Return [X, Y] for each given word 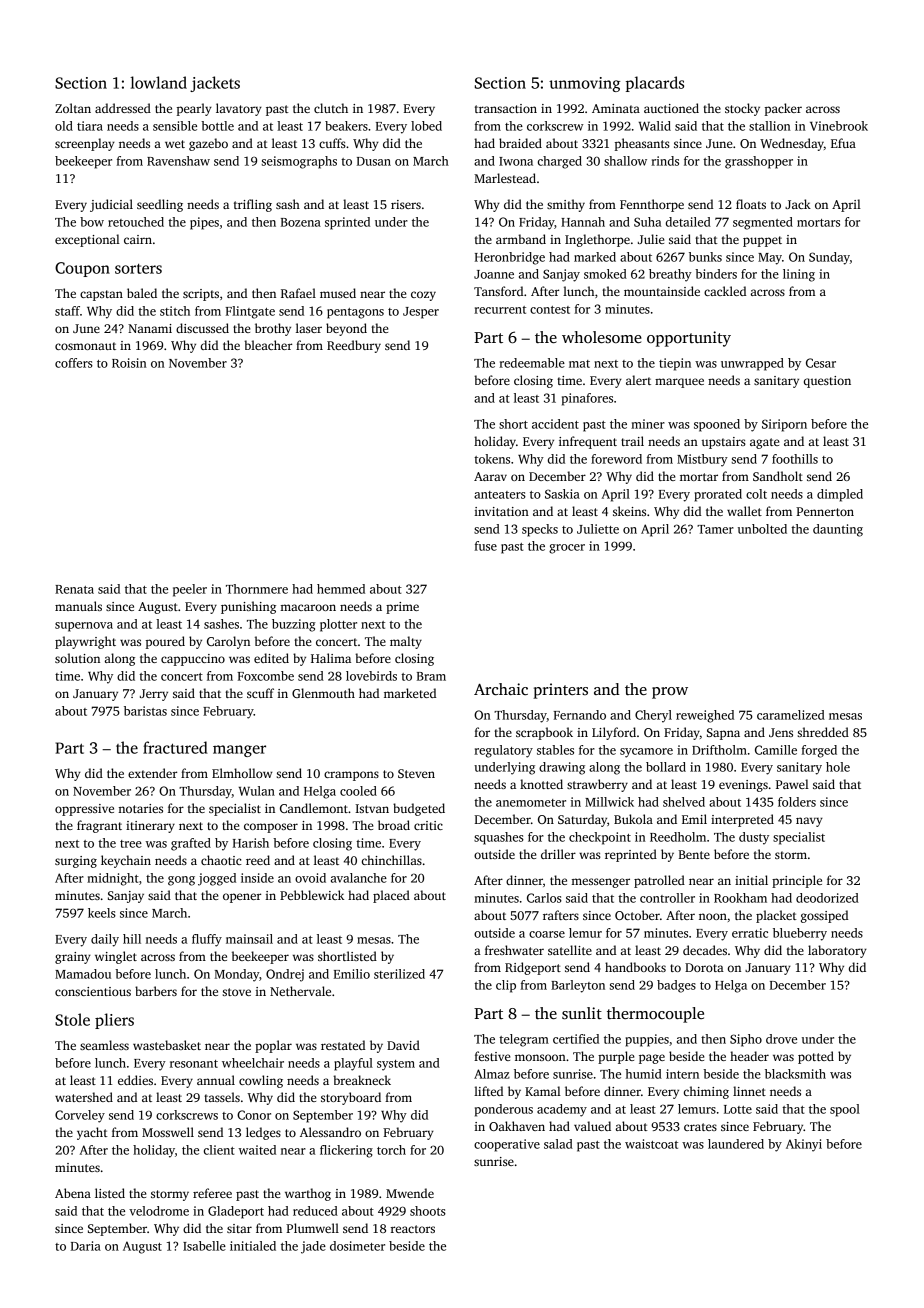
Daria [86, 1246]
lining [799, 275]
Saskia [562, 494]
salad [558, 1144]
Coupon [82, 269]
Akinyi [804, 1145]
